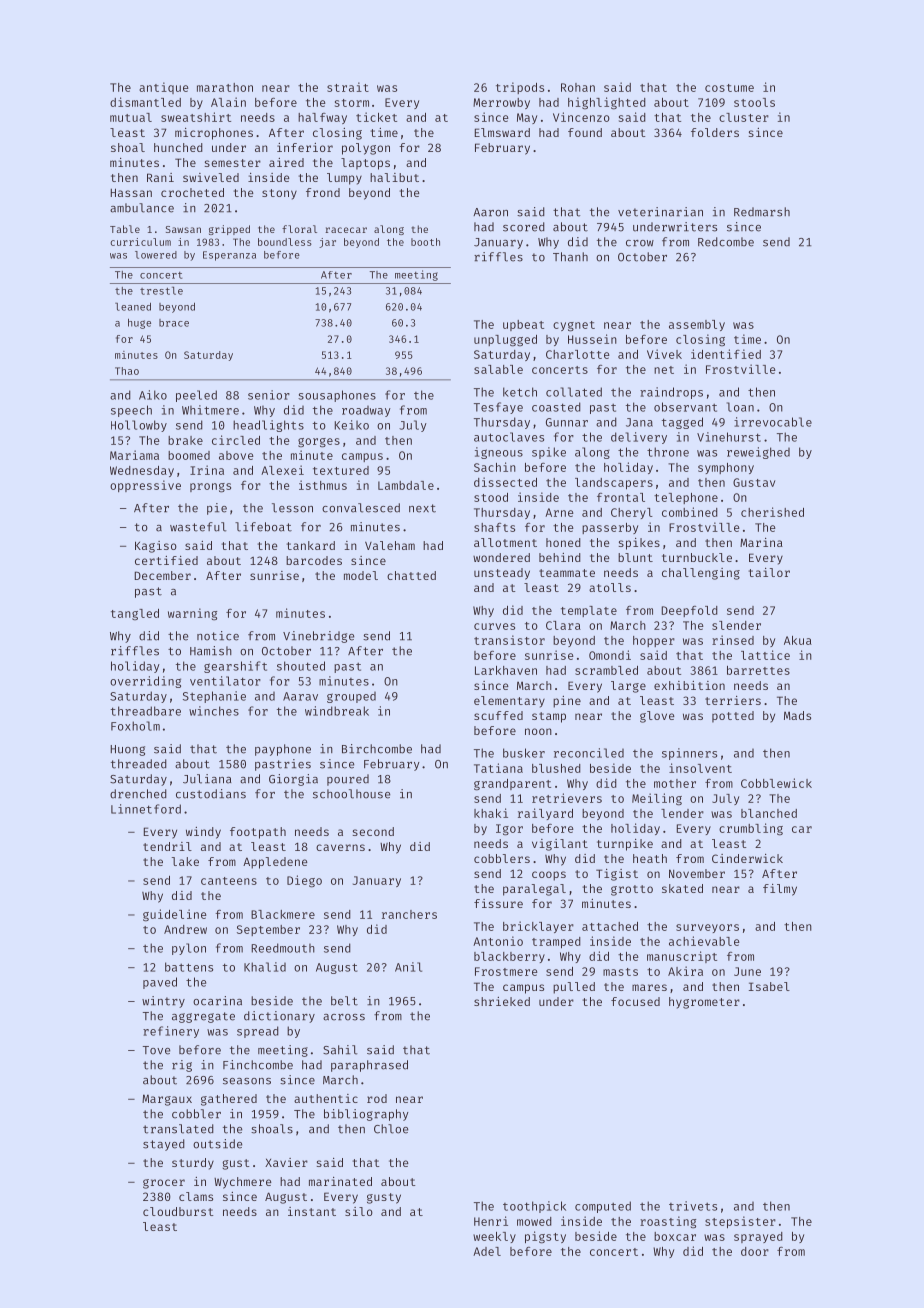 Image resolution: width=924 pixels, height=1308 pixels. I want to click on Rohan, so click(578, 87).
